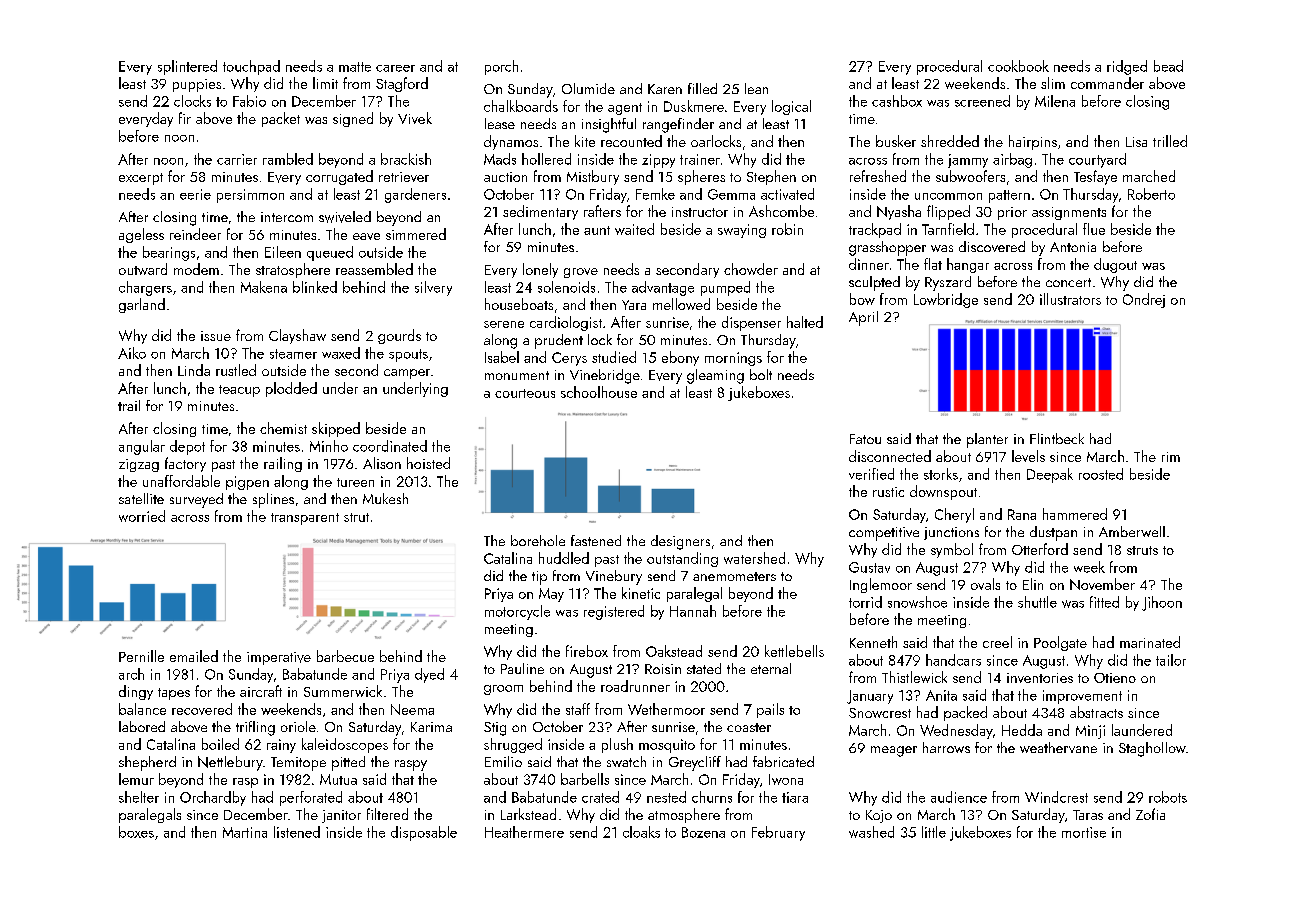  Describe the element at coordinates (355, 67) in the screenshot. I see `matte` at that location.
